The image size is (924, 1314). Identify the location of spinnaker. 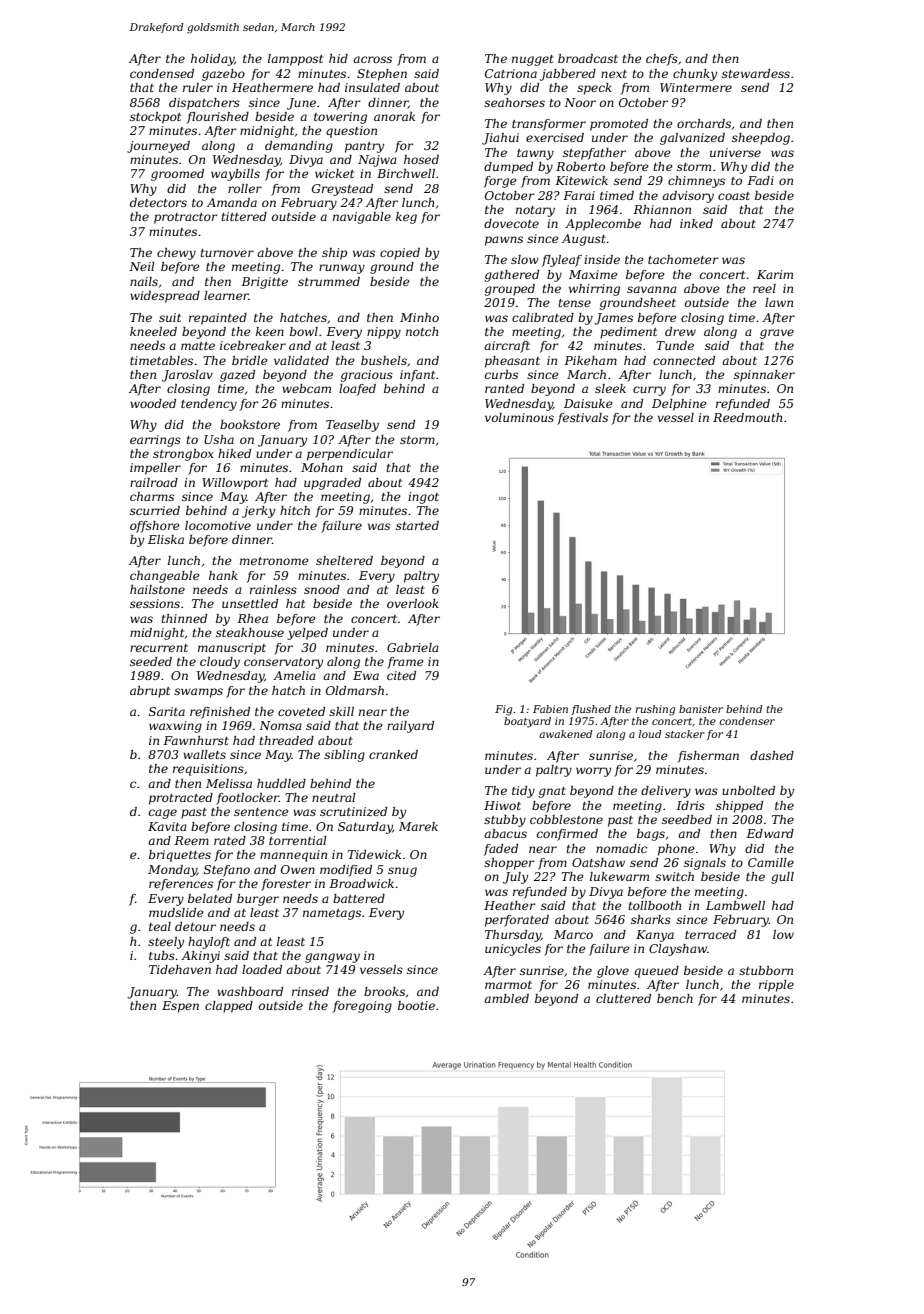
(764, 376).
